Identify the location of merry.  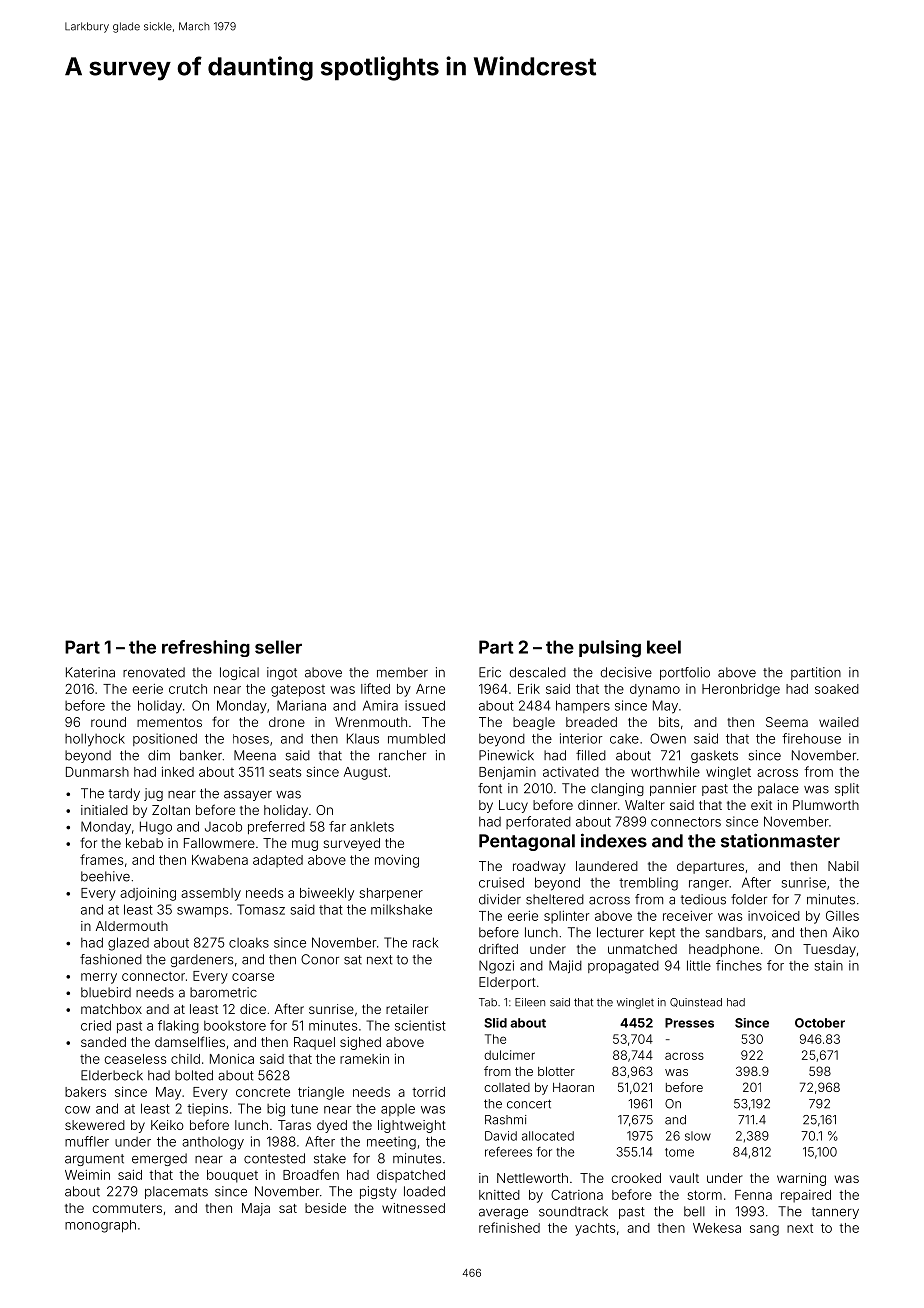
(99, 978).
